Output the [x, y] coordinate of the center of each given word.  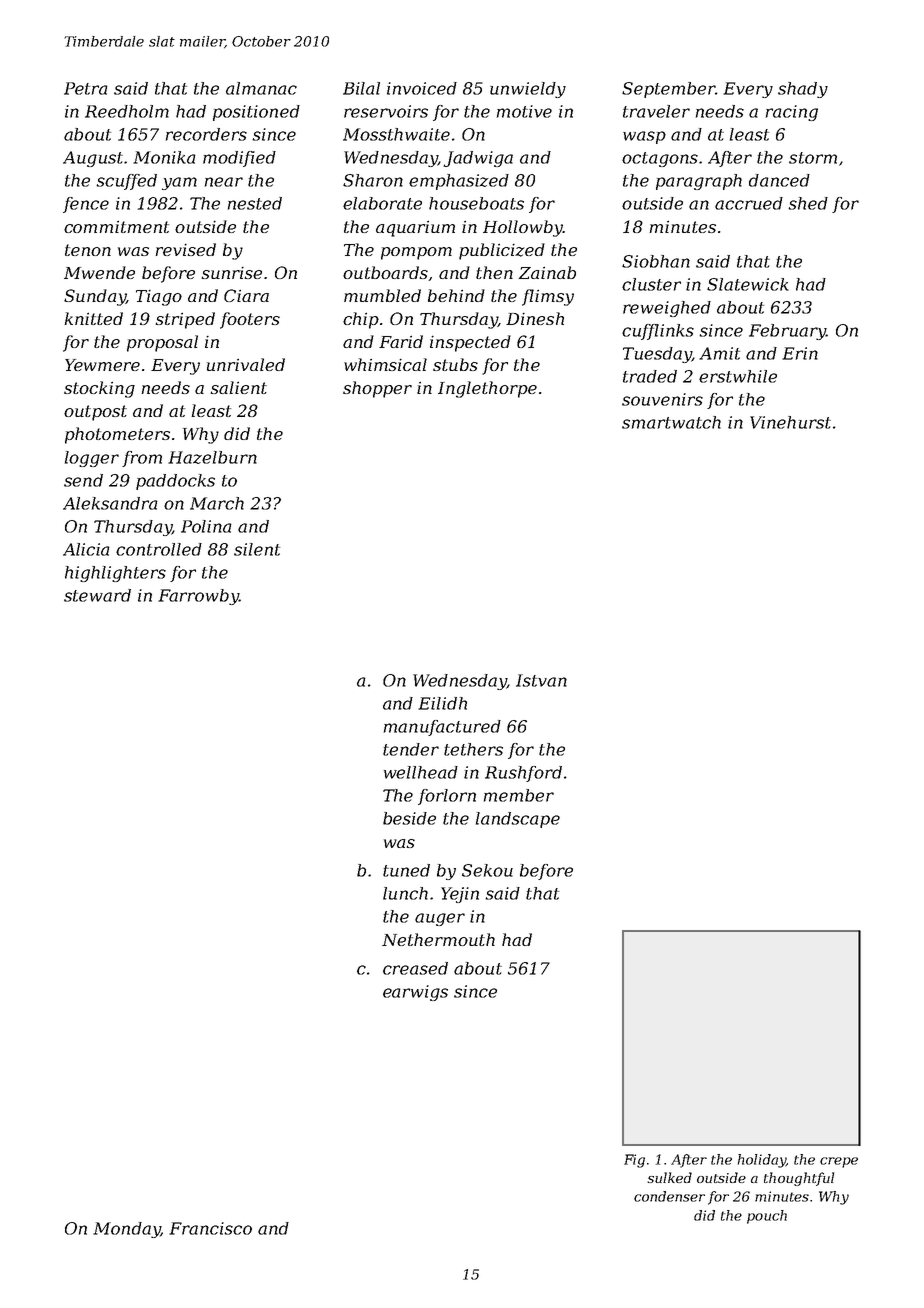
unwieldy [528, 90]
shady [803, 90]
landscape [518, 820]
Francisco [210, 1228]
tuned [406, 870]
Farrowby [198, 597]
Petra [86, 88]
